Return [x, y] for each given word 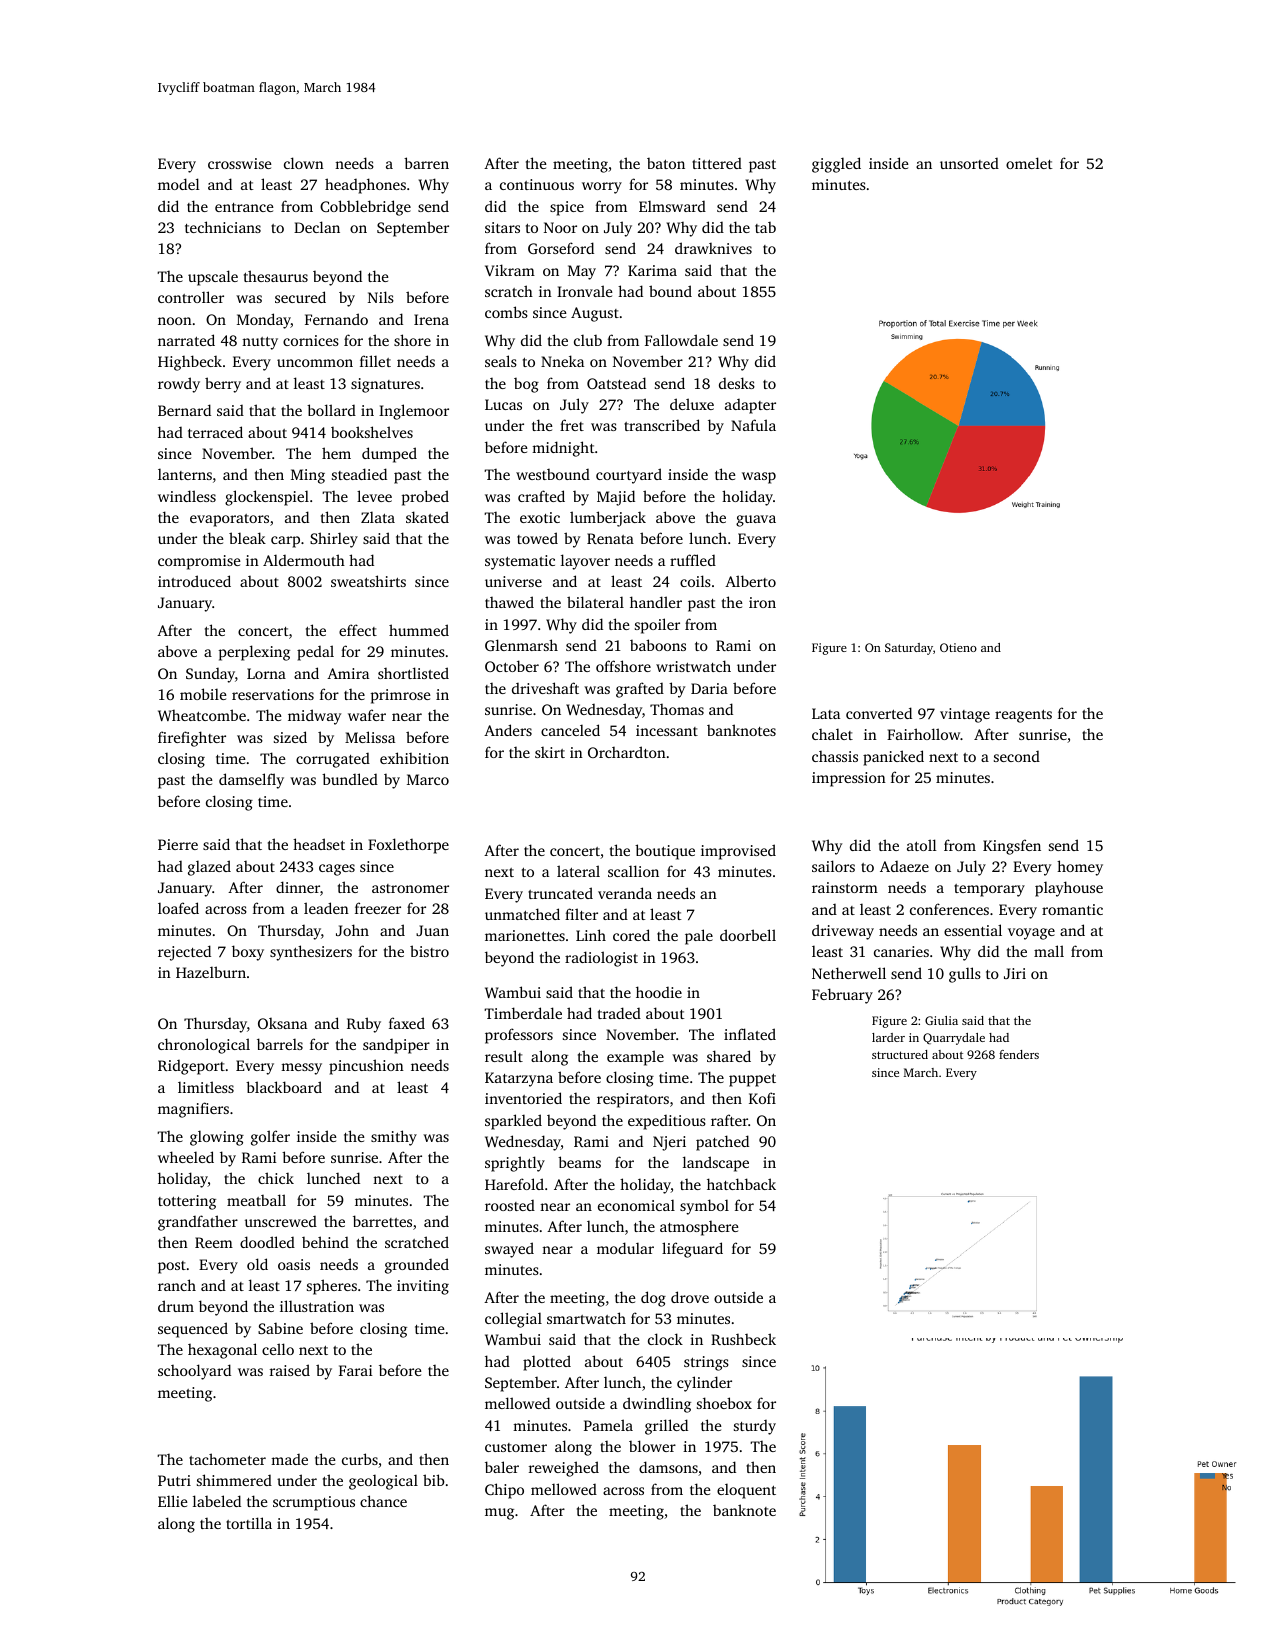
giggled [836, 165]
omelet [1029, 163]
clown [304, 163]
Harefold [514, 1184]
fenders [1019, 1054]
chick [276, 1178]
